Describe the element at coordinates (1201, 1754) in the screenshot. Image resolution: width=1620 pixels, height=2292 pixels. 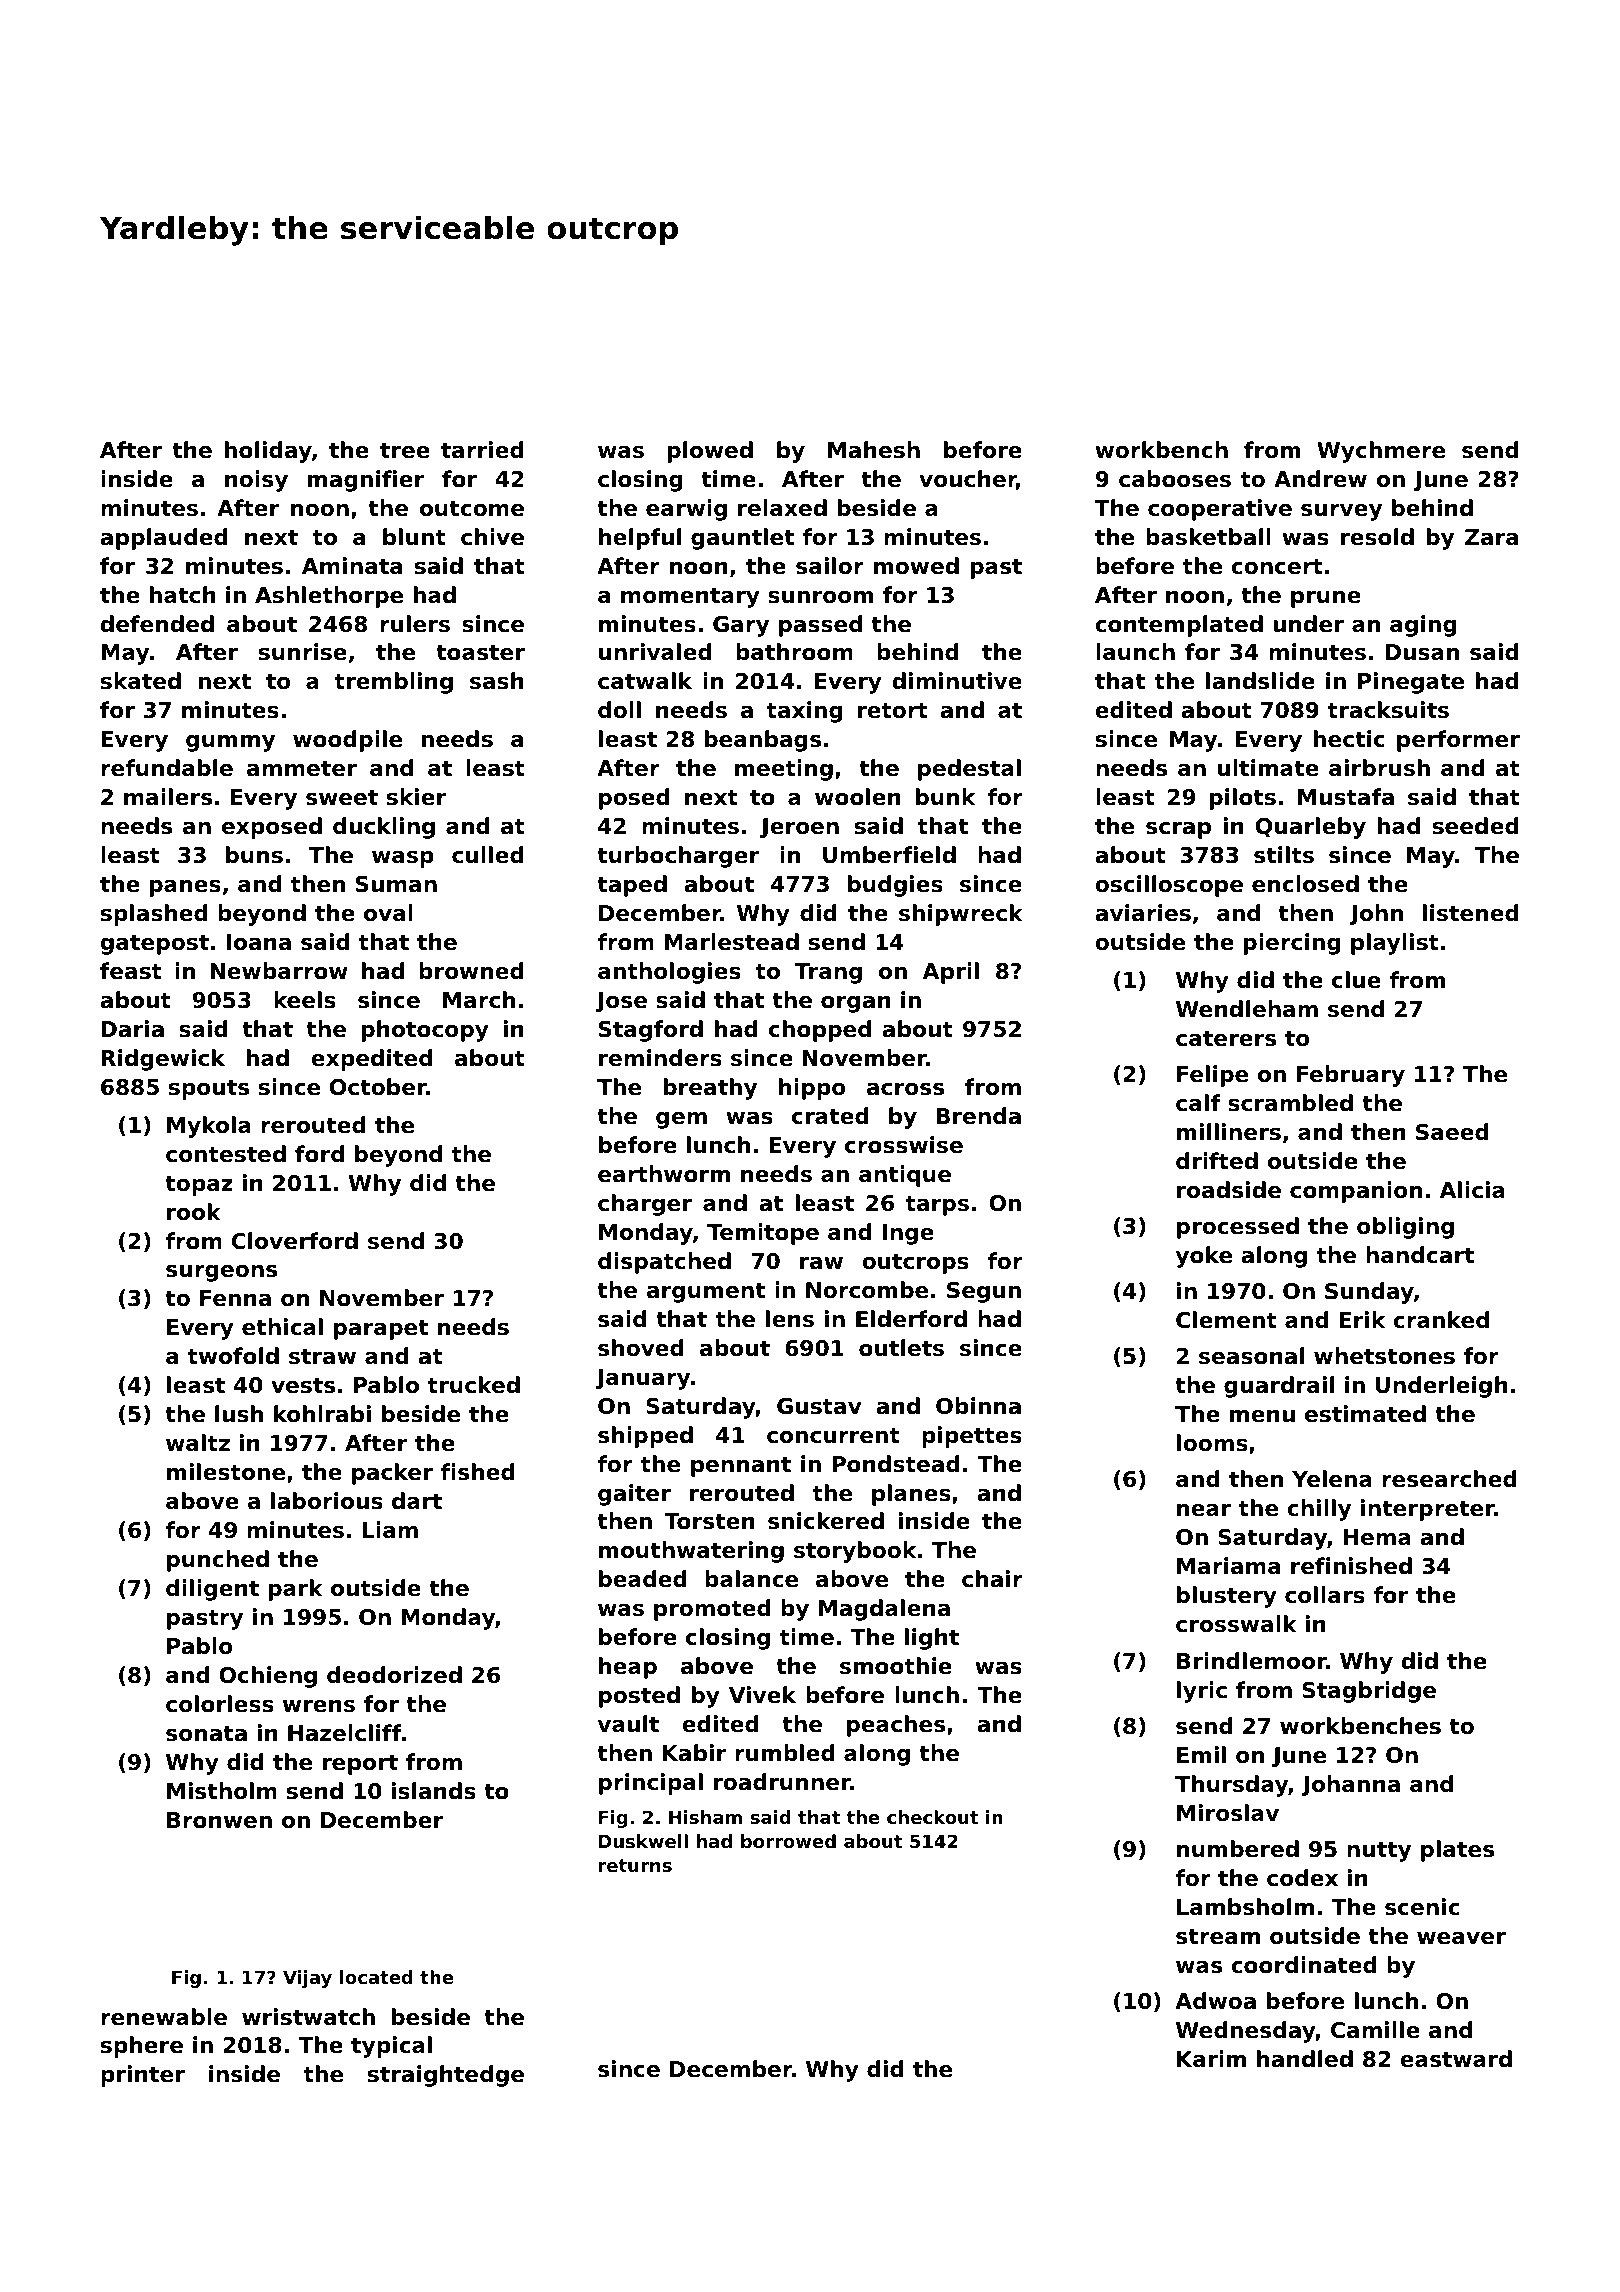
I see `Emil` at that location.
